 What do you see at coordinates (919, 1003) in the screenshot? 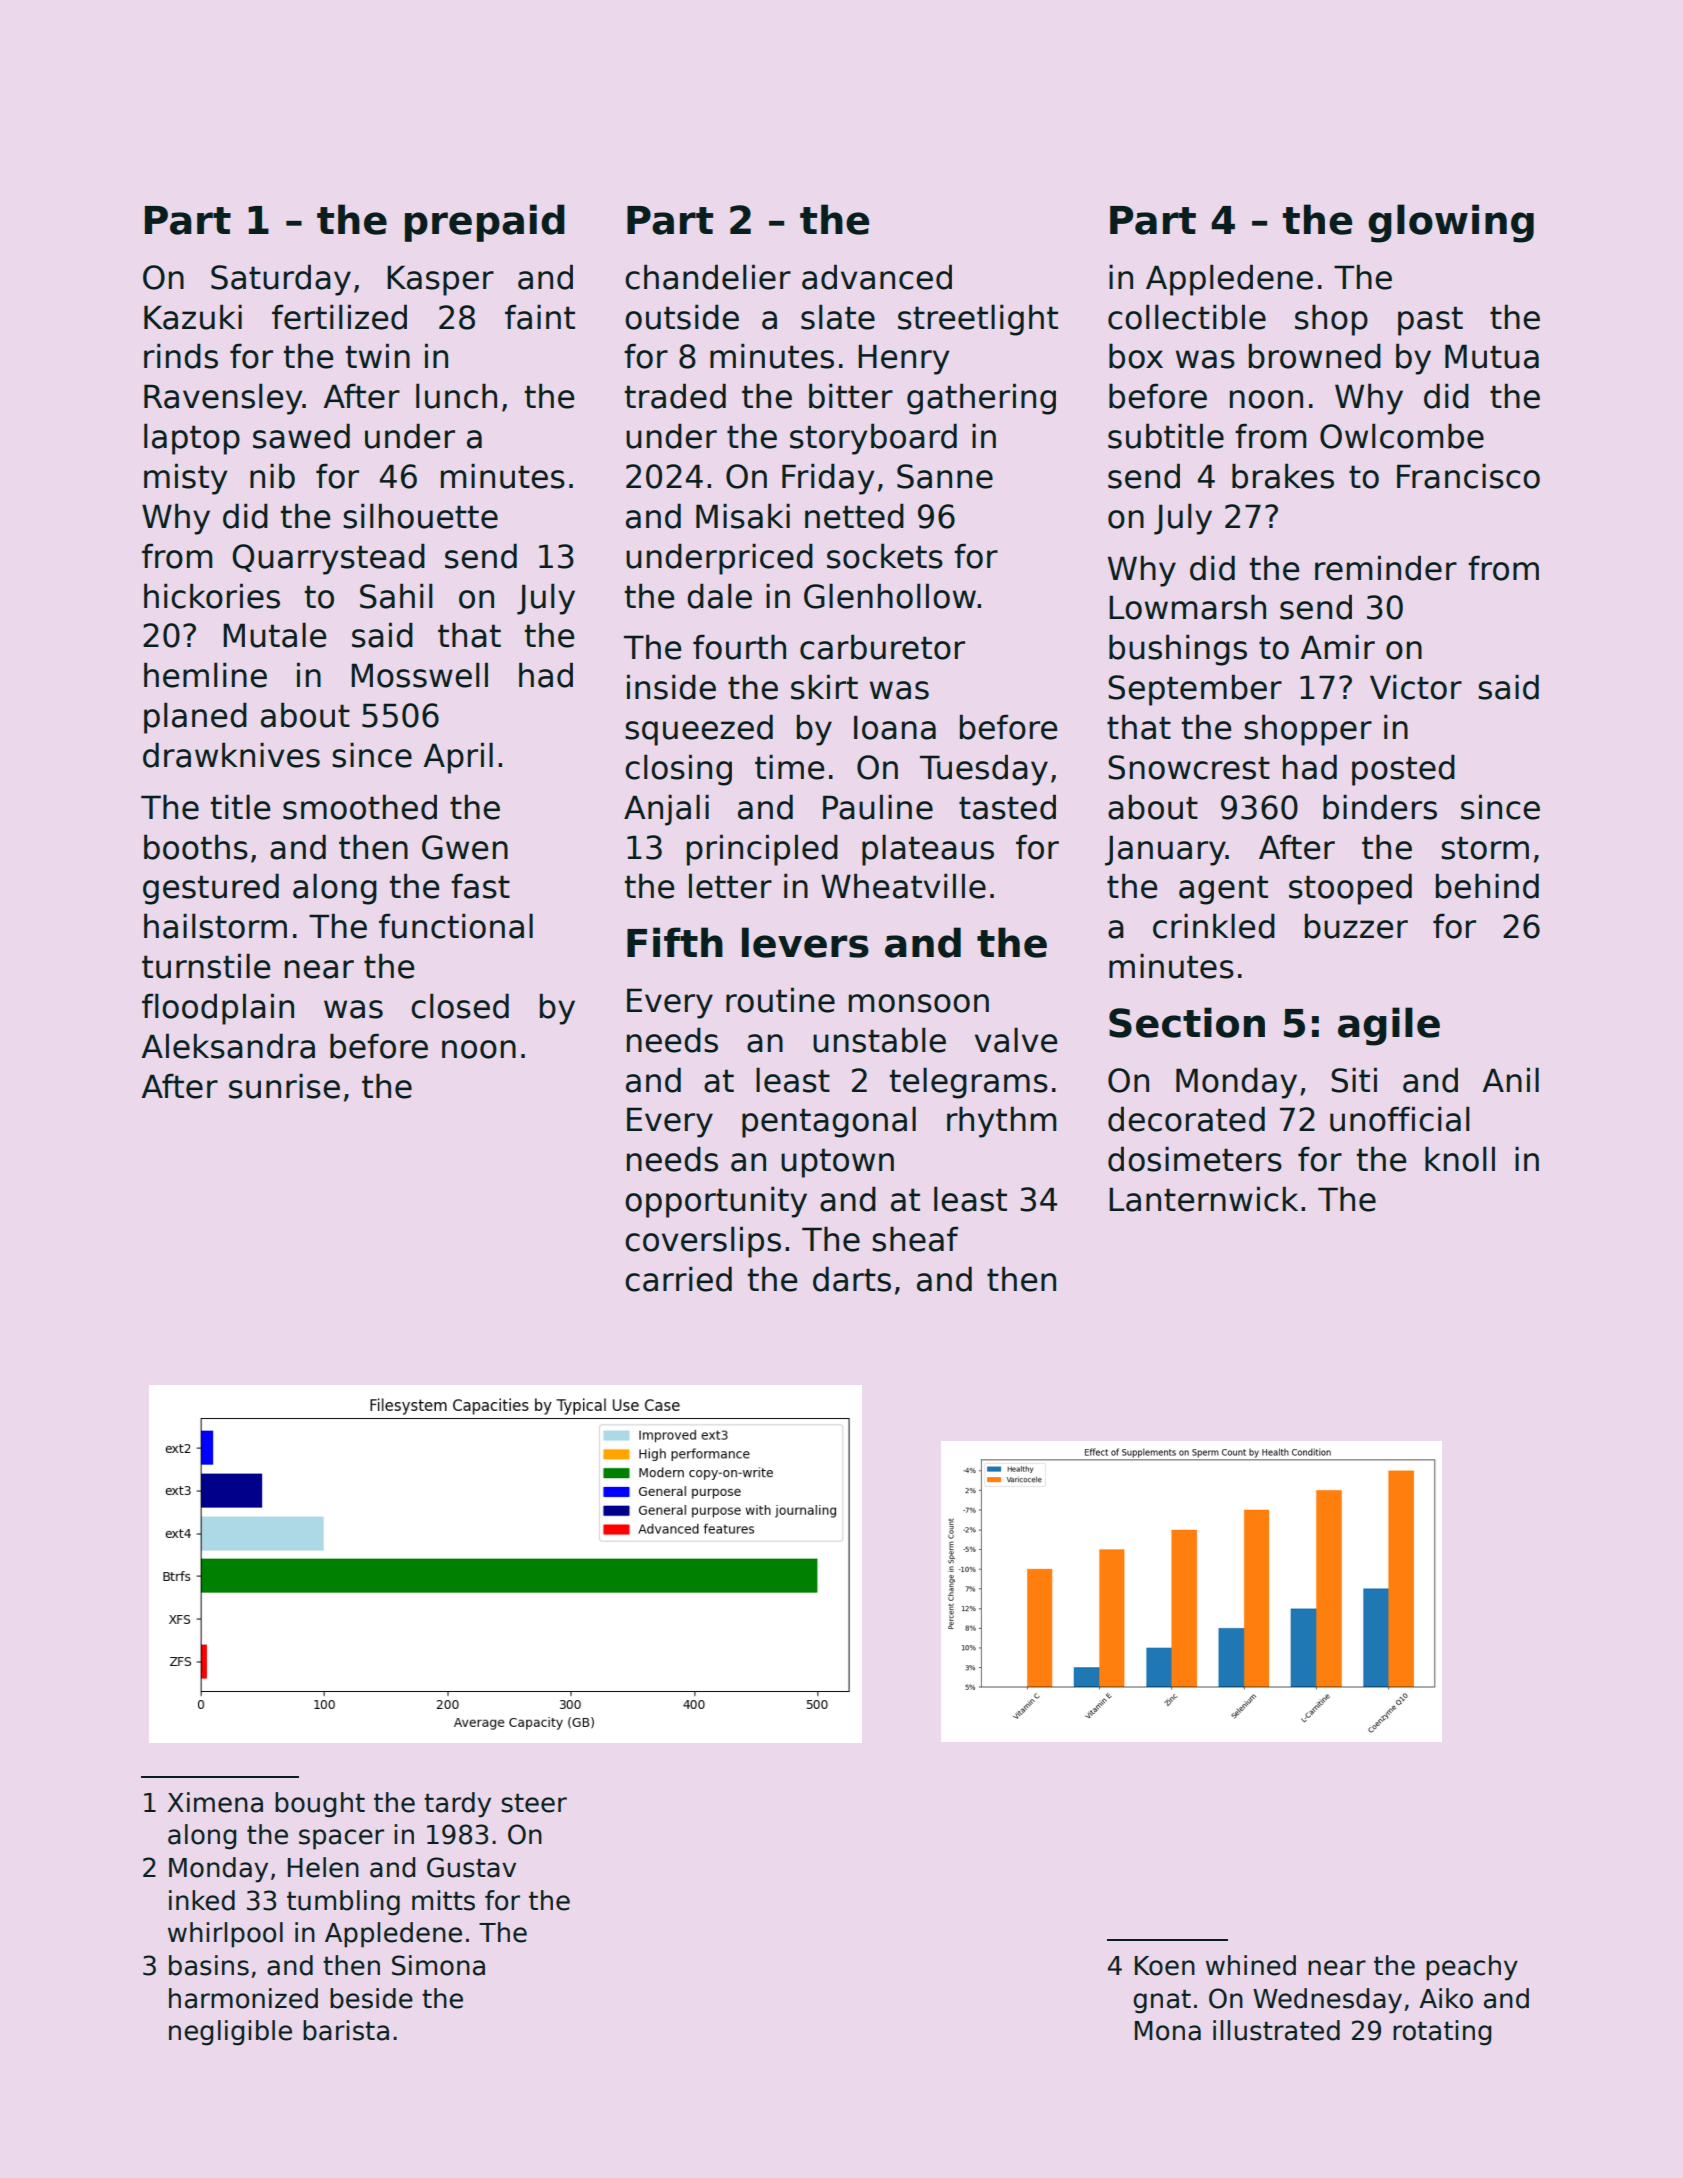
I see `monsoon` at bounding box center [919, 1003].
